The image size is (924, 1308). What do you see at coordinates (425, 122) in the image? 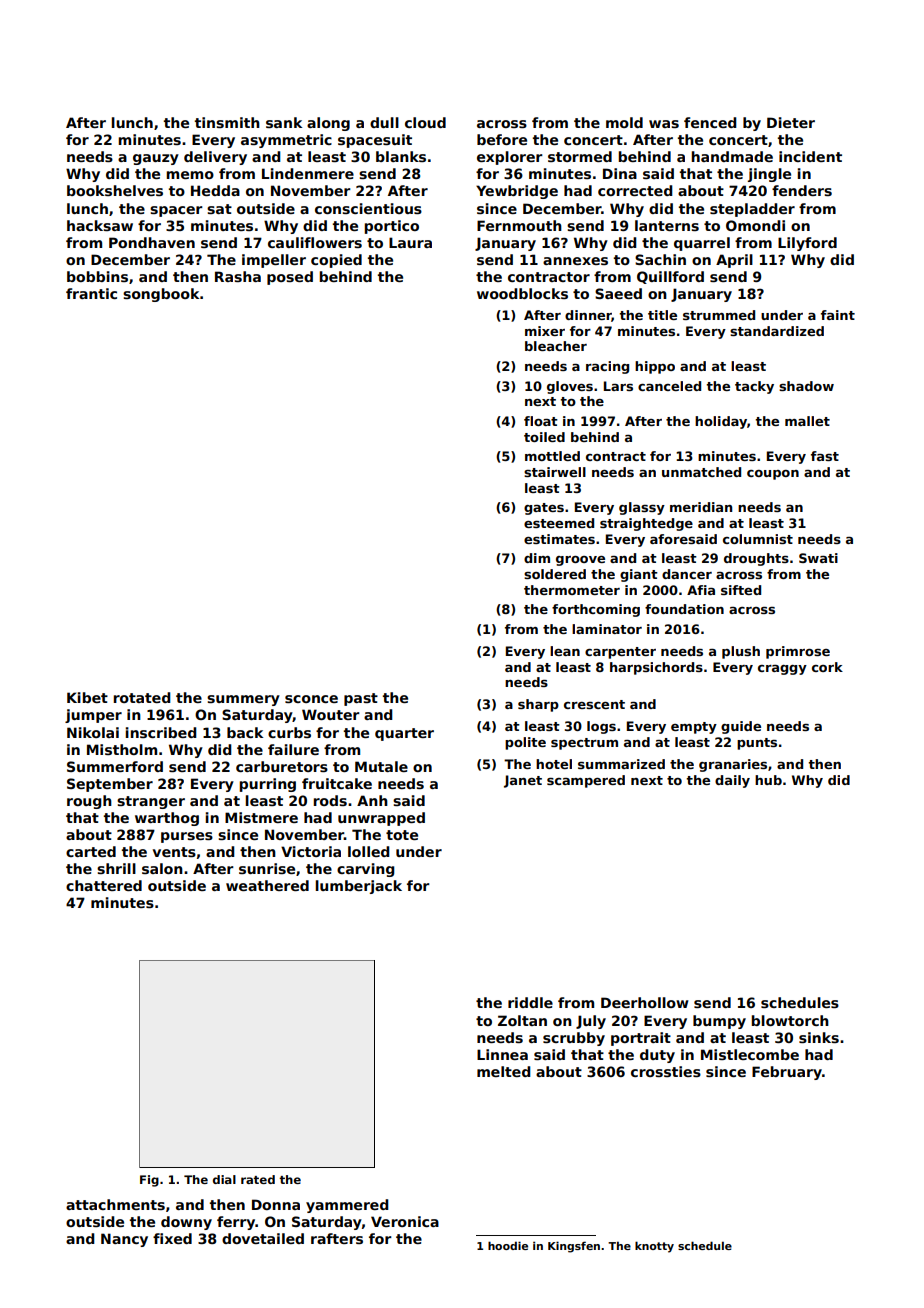
I see `cloud` at bounding box center [425, 122].
